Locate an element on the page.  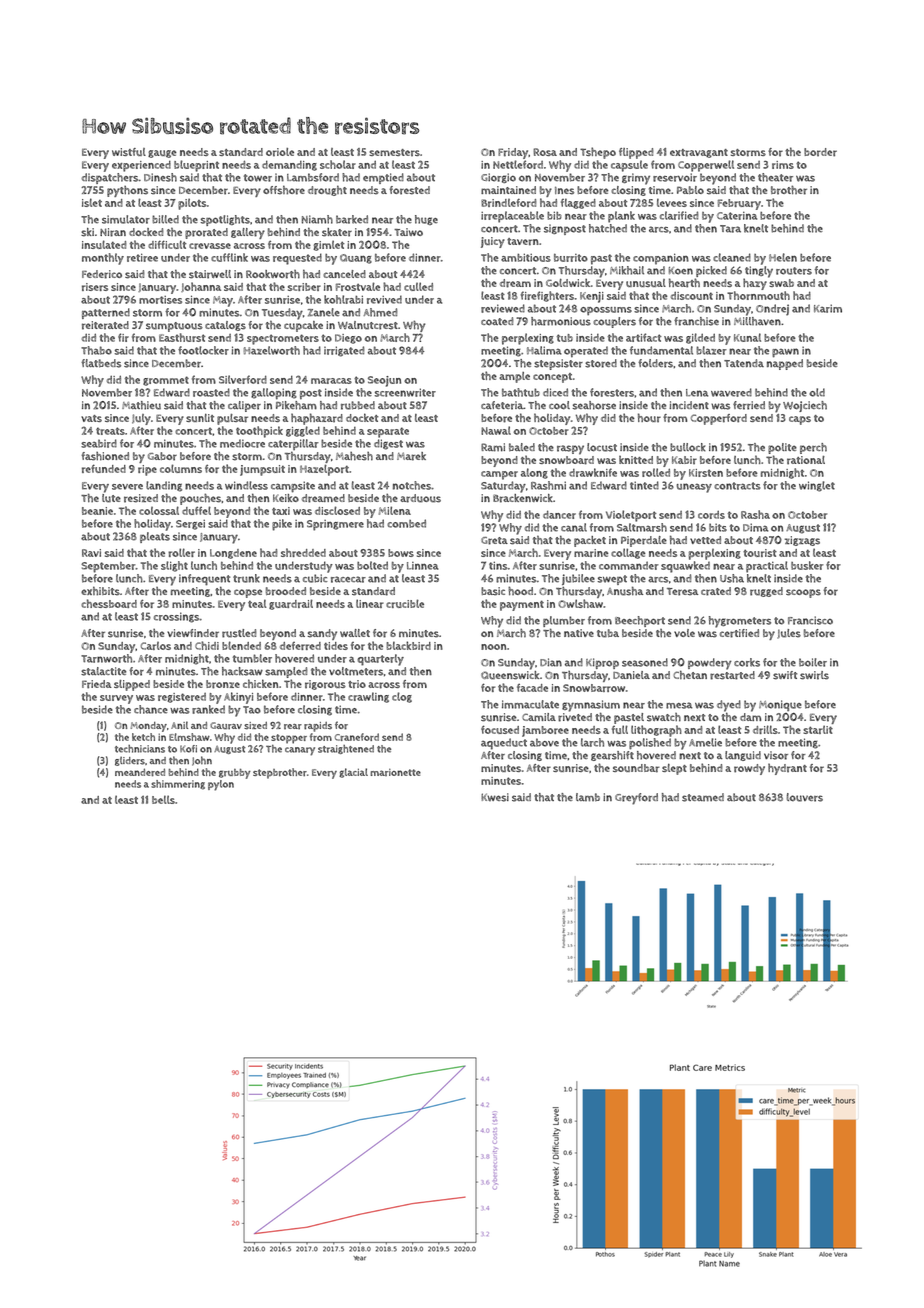
bathtub is located at coordinates (521, 392).
